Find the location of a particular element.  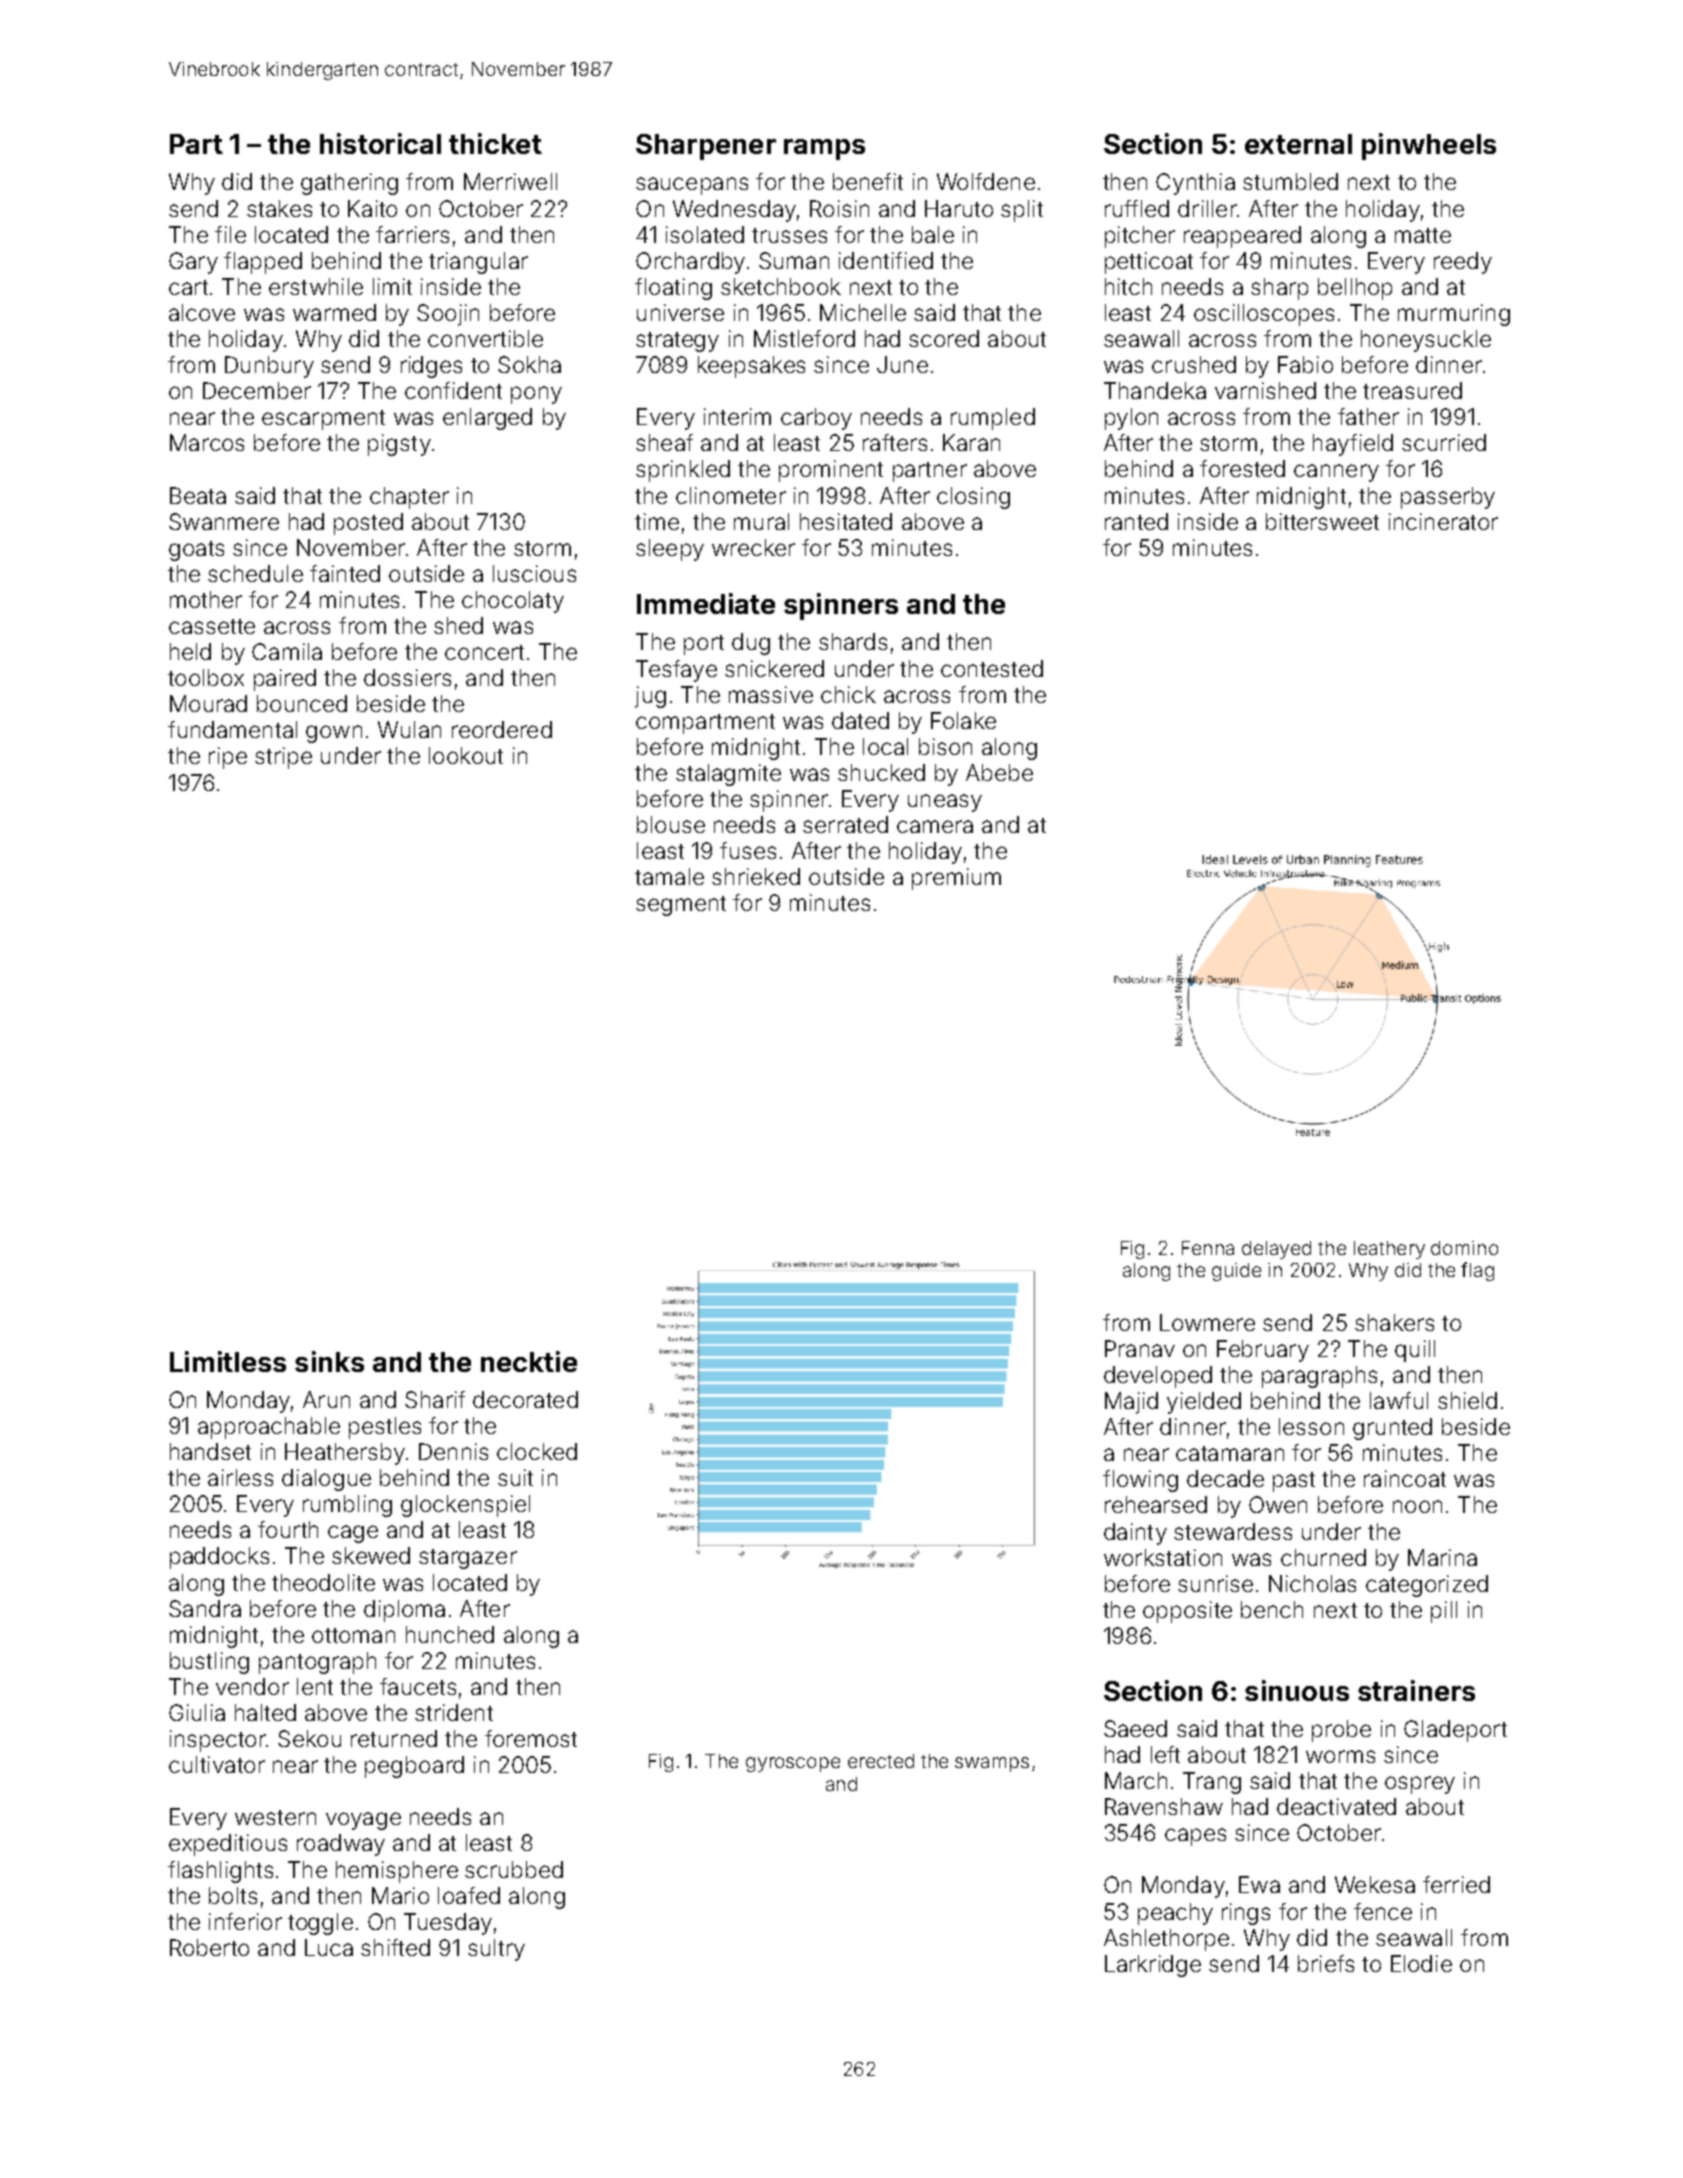

oscilloscopes is located at coordinates (1264, 315).
